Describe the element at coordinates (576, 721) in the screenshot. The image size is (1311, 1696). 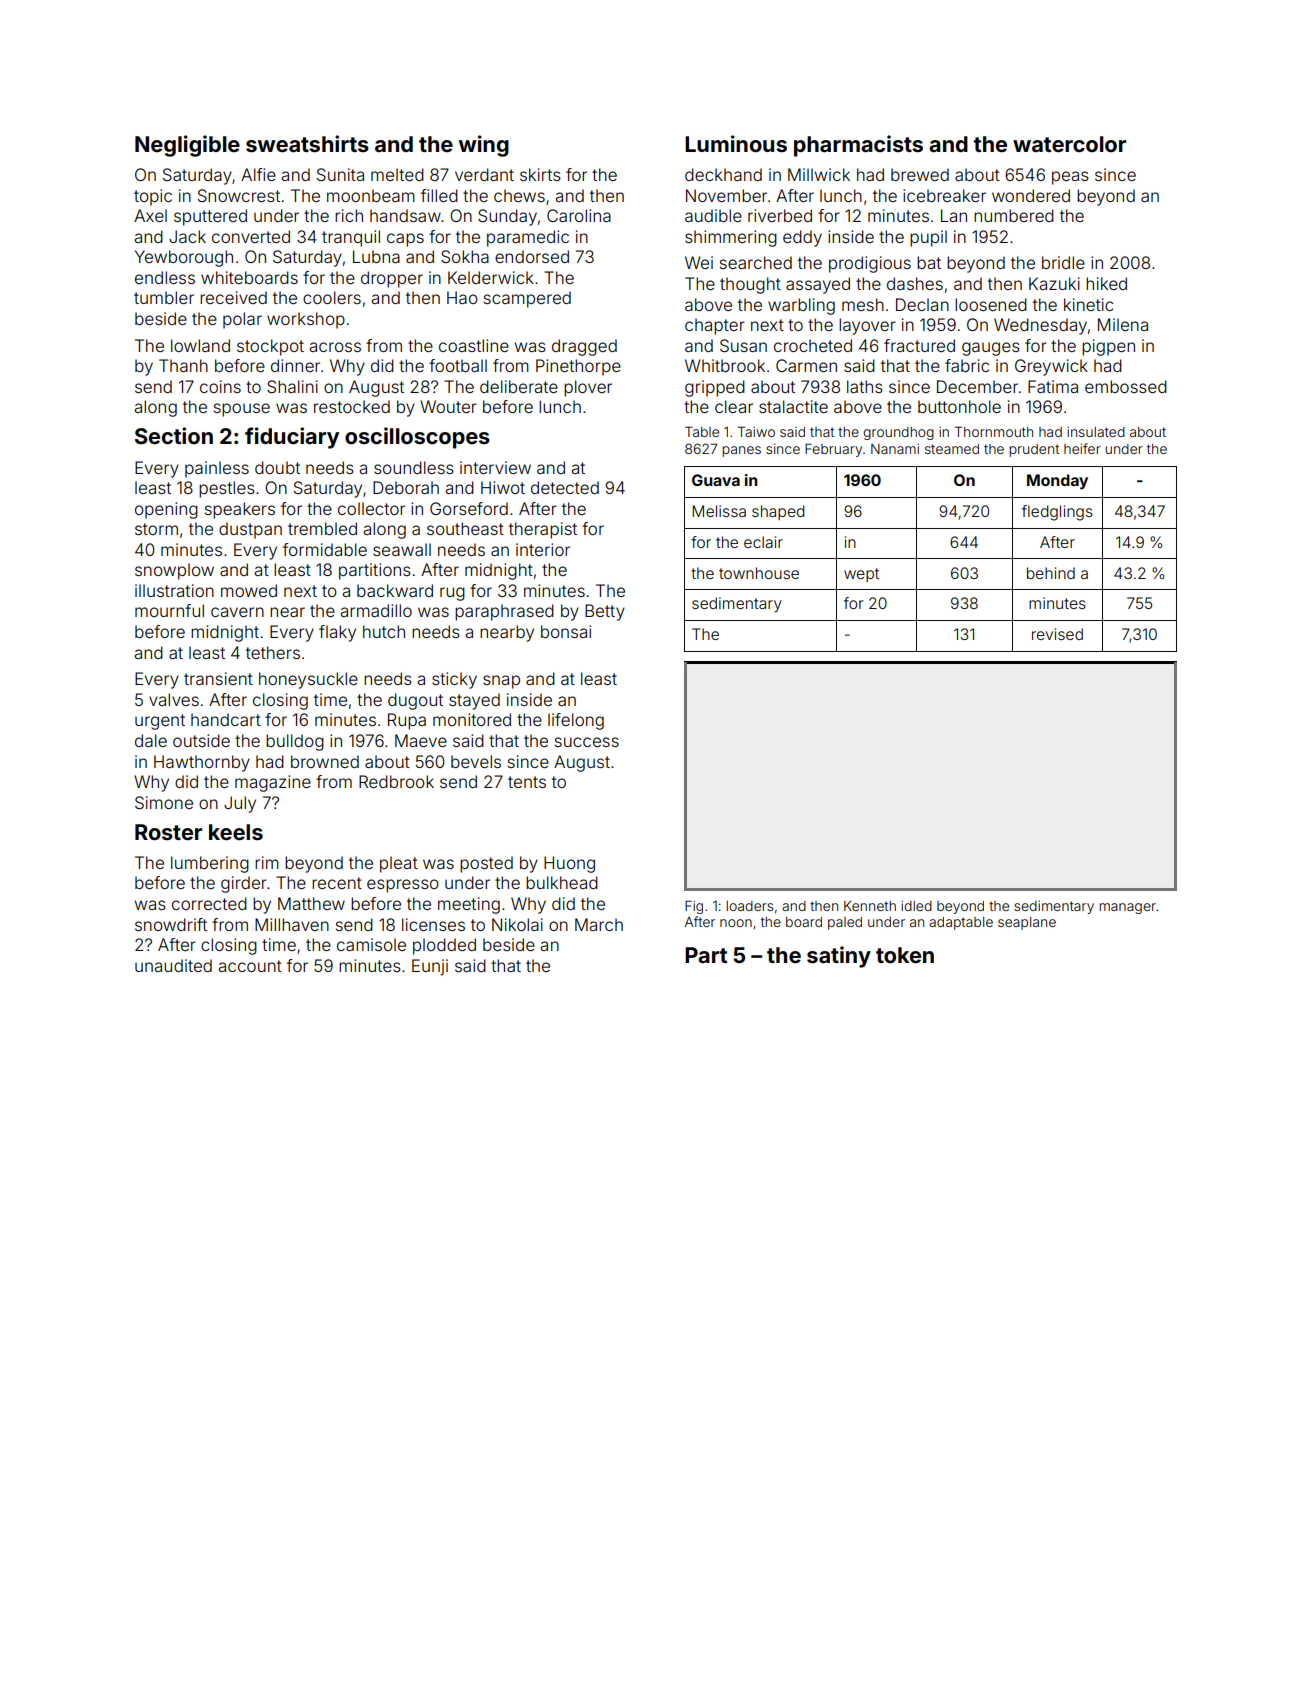
I see `lifelong` at that location.
